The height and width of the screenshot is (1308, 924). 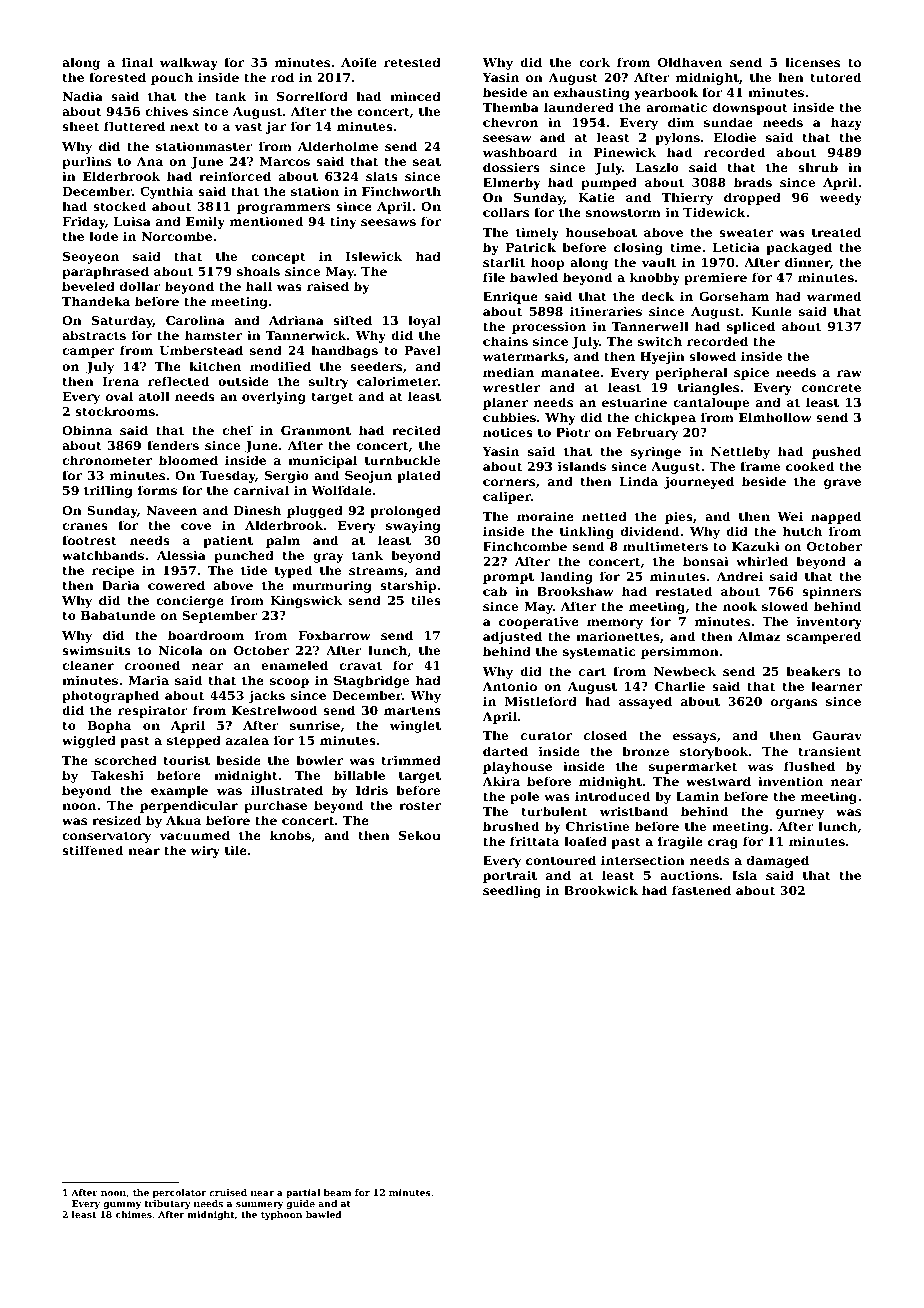 I want to click on stepped, so click(x=194, y=741).
